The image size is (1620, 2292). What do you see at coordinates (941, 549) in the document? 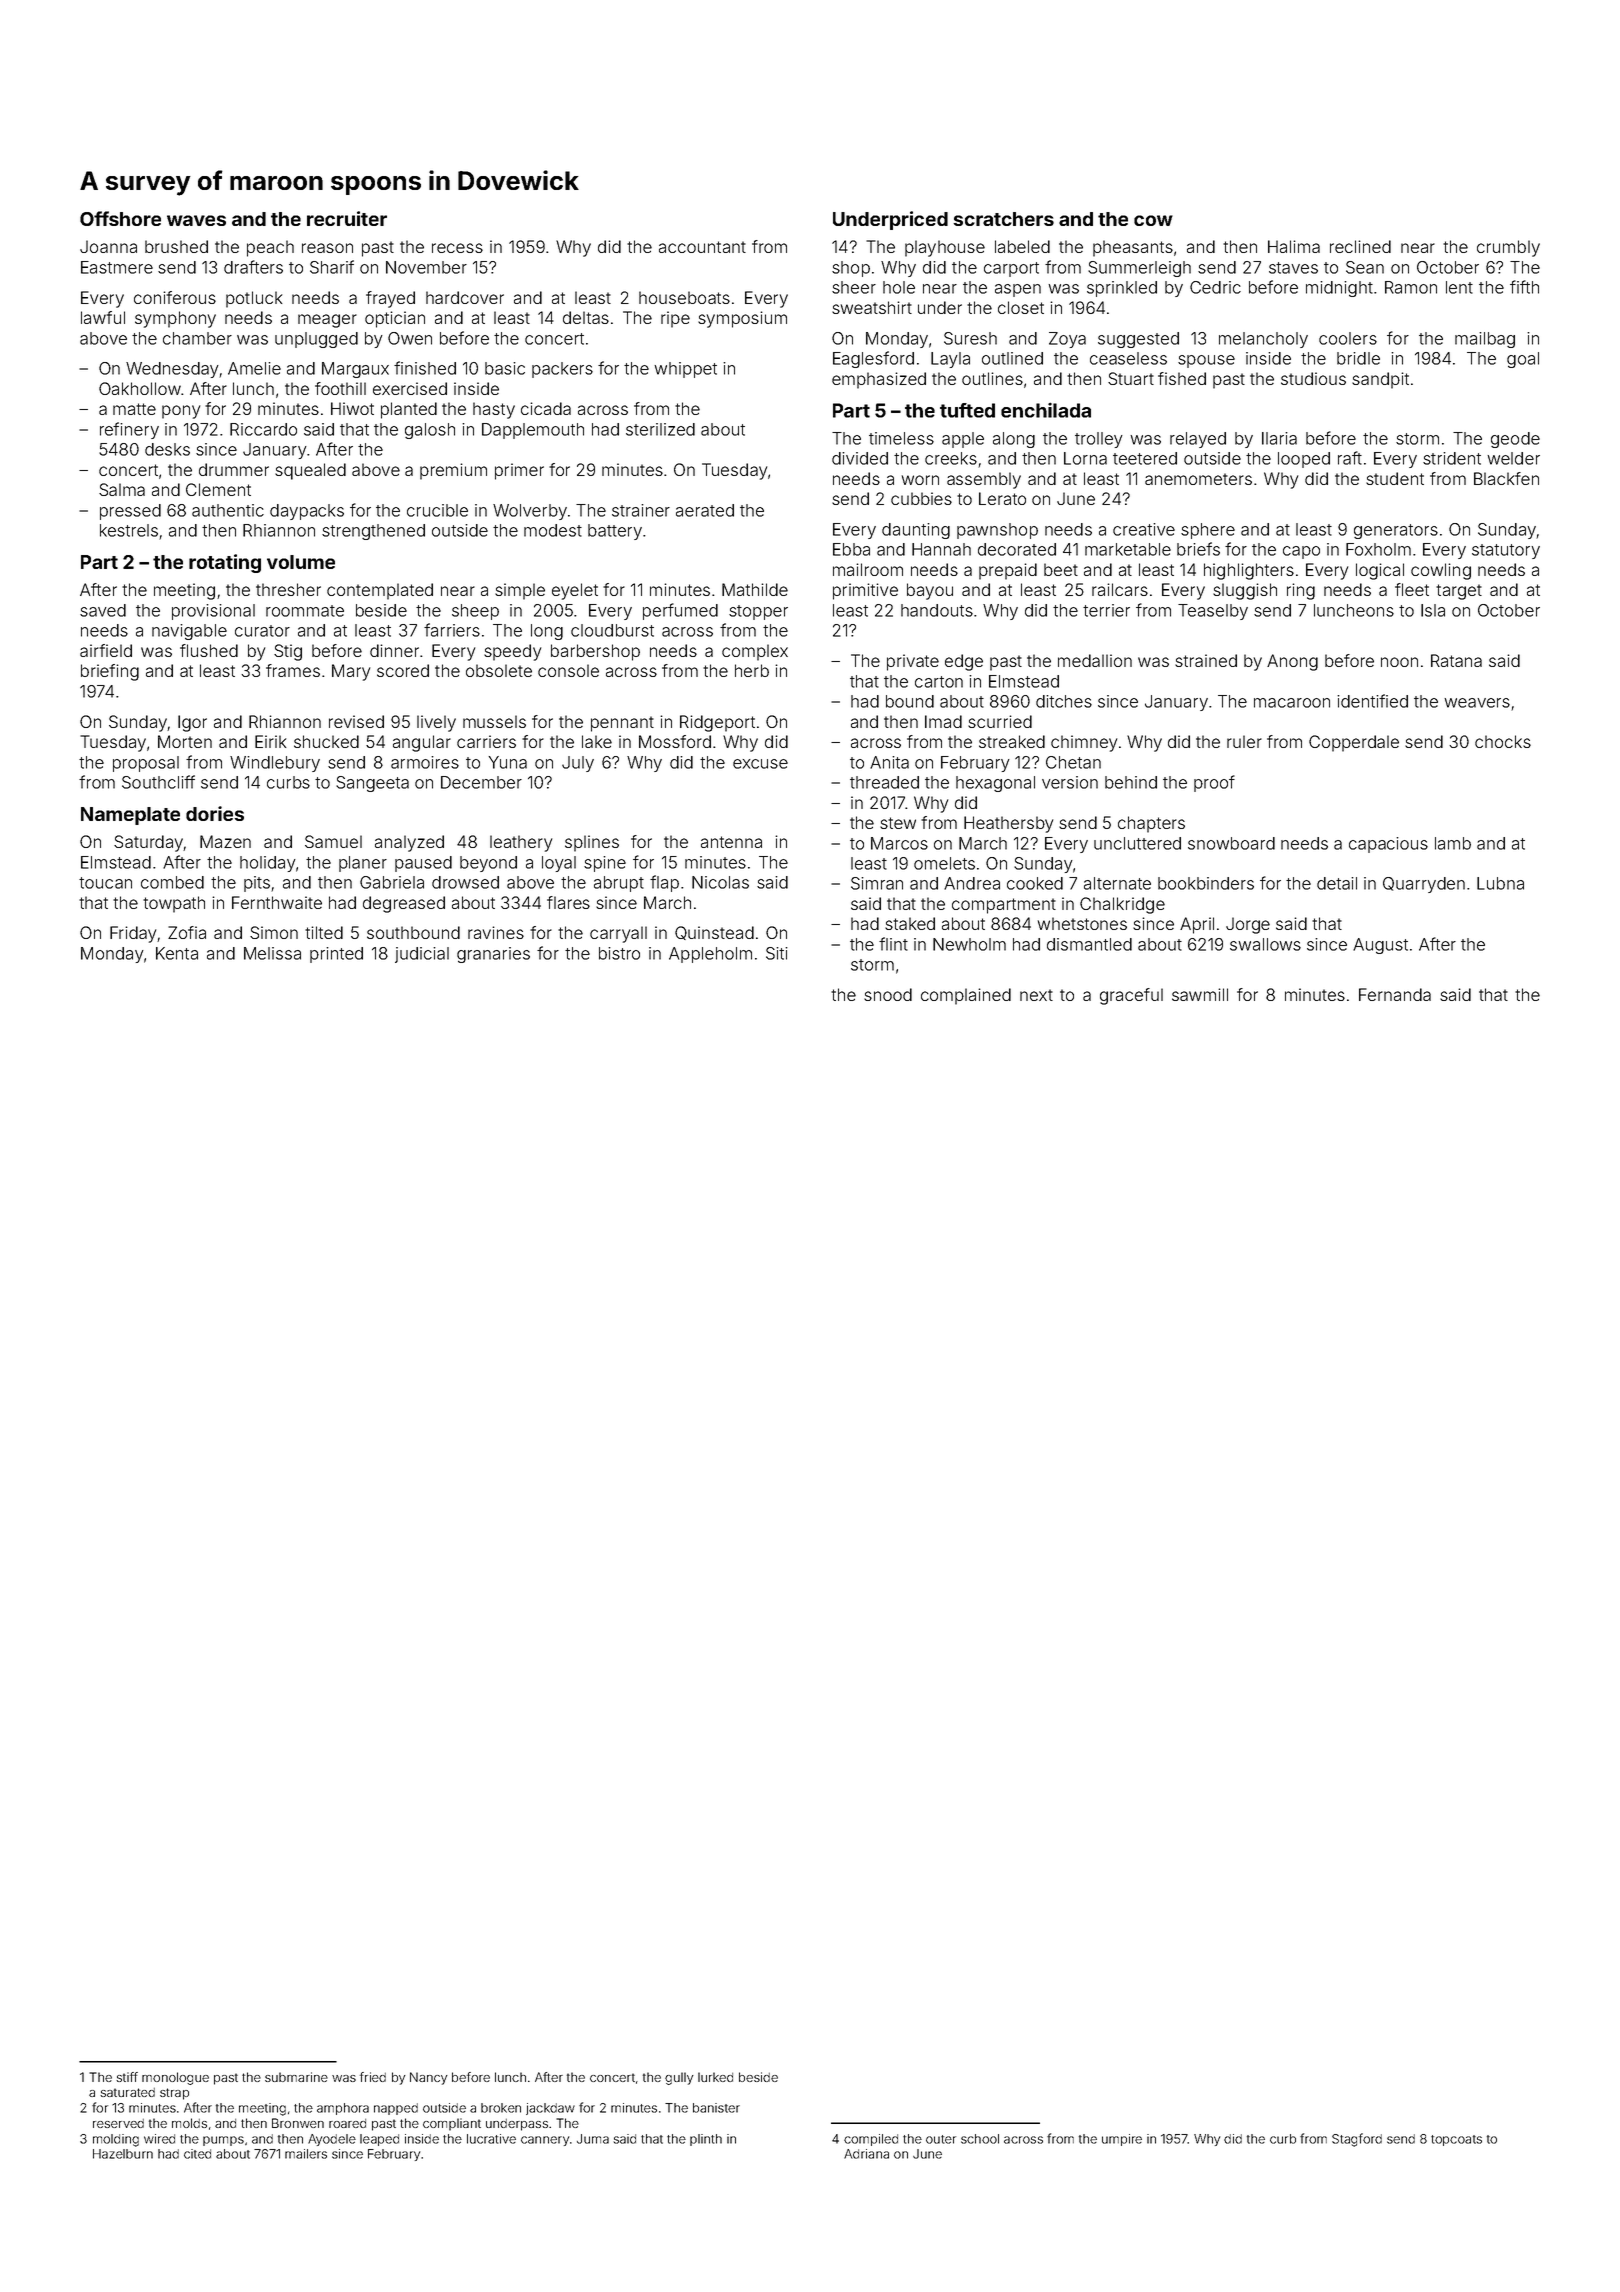
I see `Hannah` at bounding box center [941, 549].
